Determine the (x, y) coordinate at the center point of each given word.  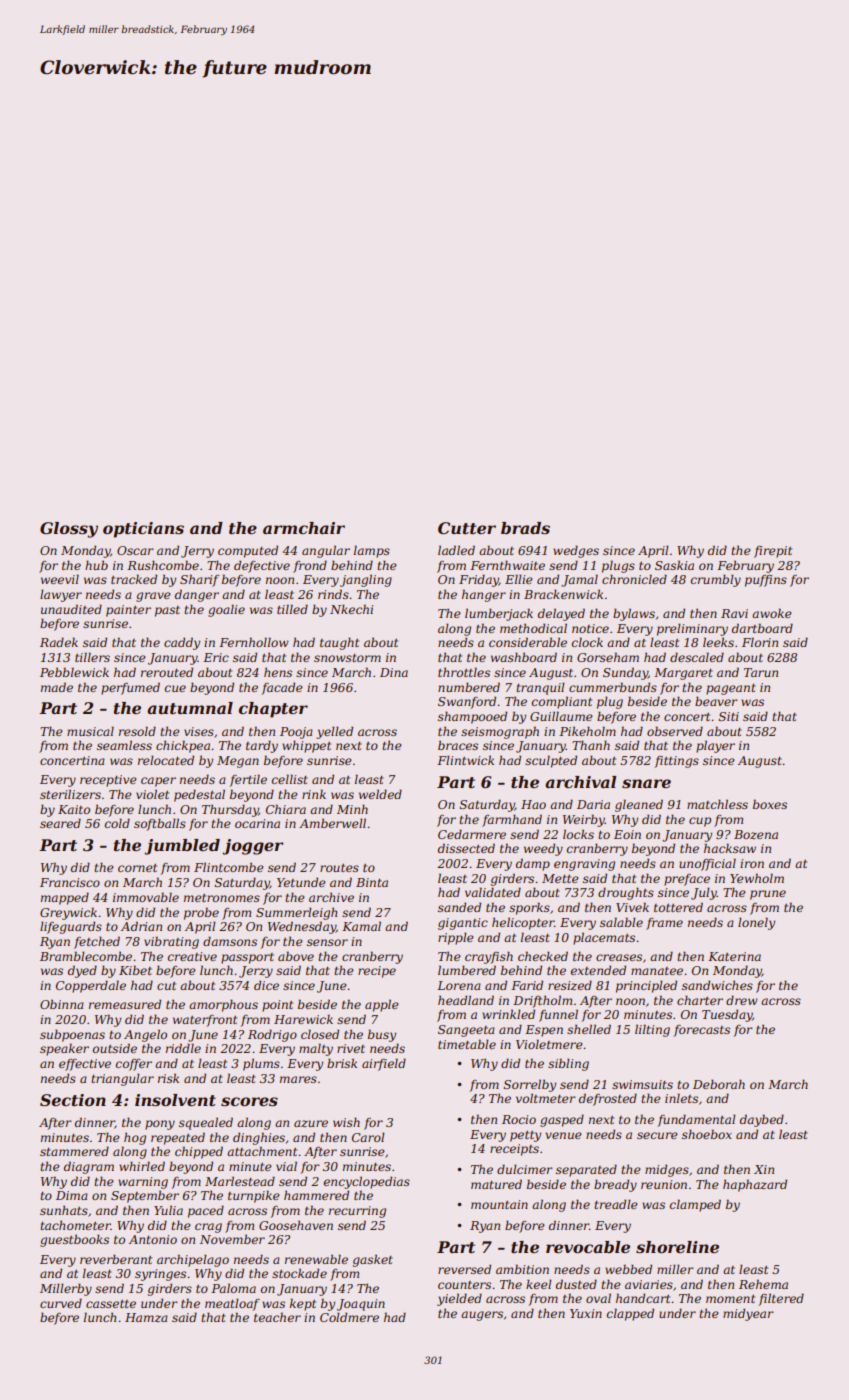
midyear (748, 1314)
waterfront (205, 1021)
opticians (143, 530)
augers (482, 1316)
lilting (652, 1030)
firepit (773, 552)
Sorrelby (530, 1086)
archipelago (193, 1260)
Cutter (467, 528)
